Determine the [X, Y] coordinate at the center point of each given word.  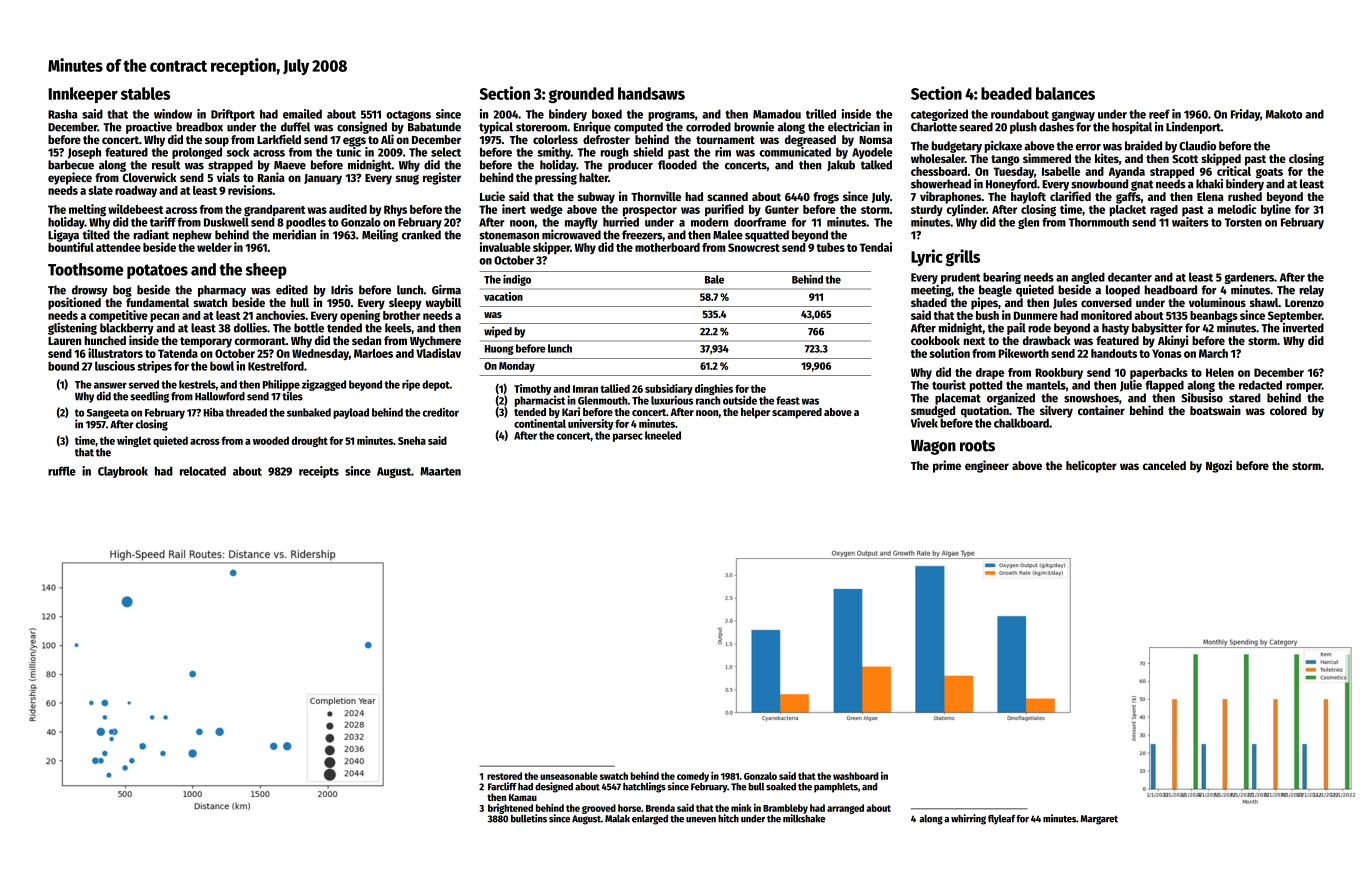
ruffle [62, 471]
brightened [510, 809]
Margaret [1099, 820]
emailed [302, 114]
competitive [118, 316]
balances [1065, 93]
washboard [855, 776]
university [591, 424]
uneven [701, 820]
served [144, 384]
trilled [821, 114]
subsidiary [669, 389]
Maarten [440, 471]
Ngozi [1219, 466]
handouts [1114, 353]
